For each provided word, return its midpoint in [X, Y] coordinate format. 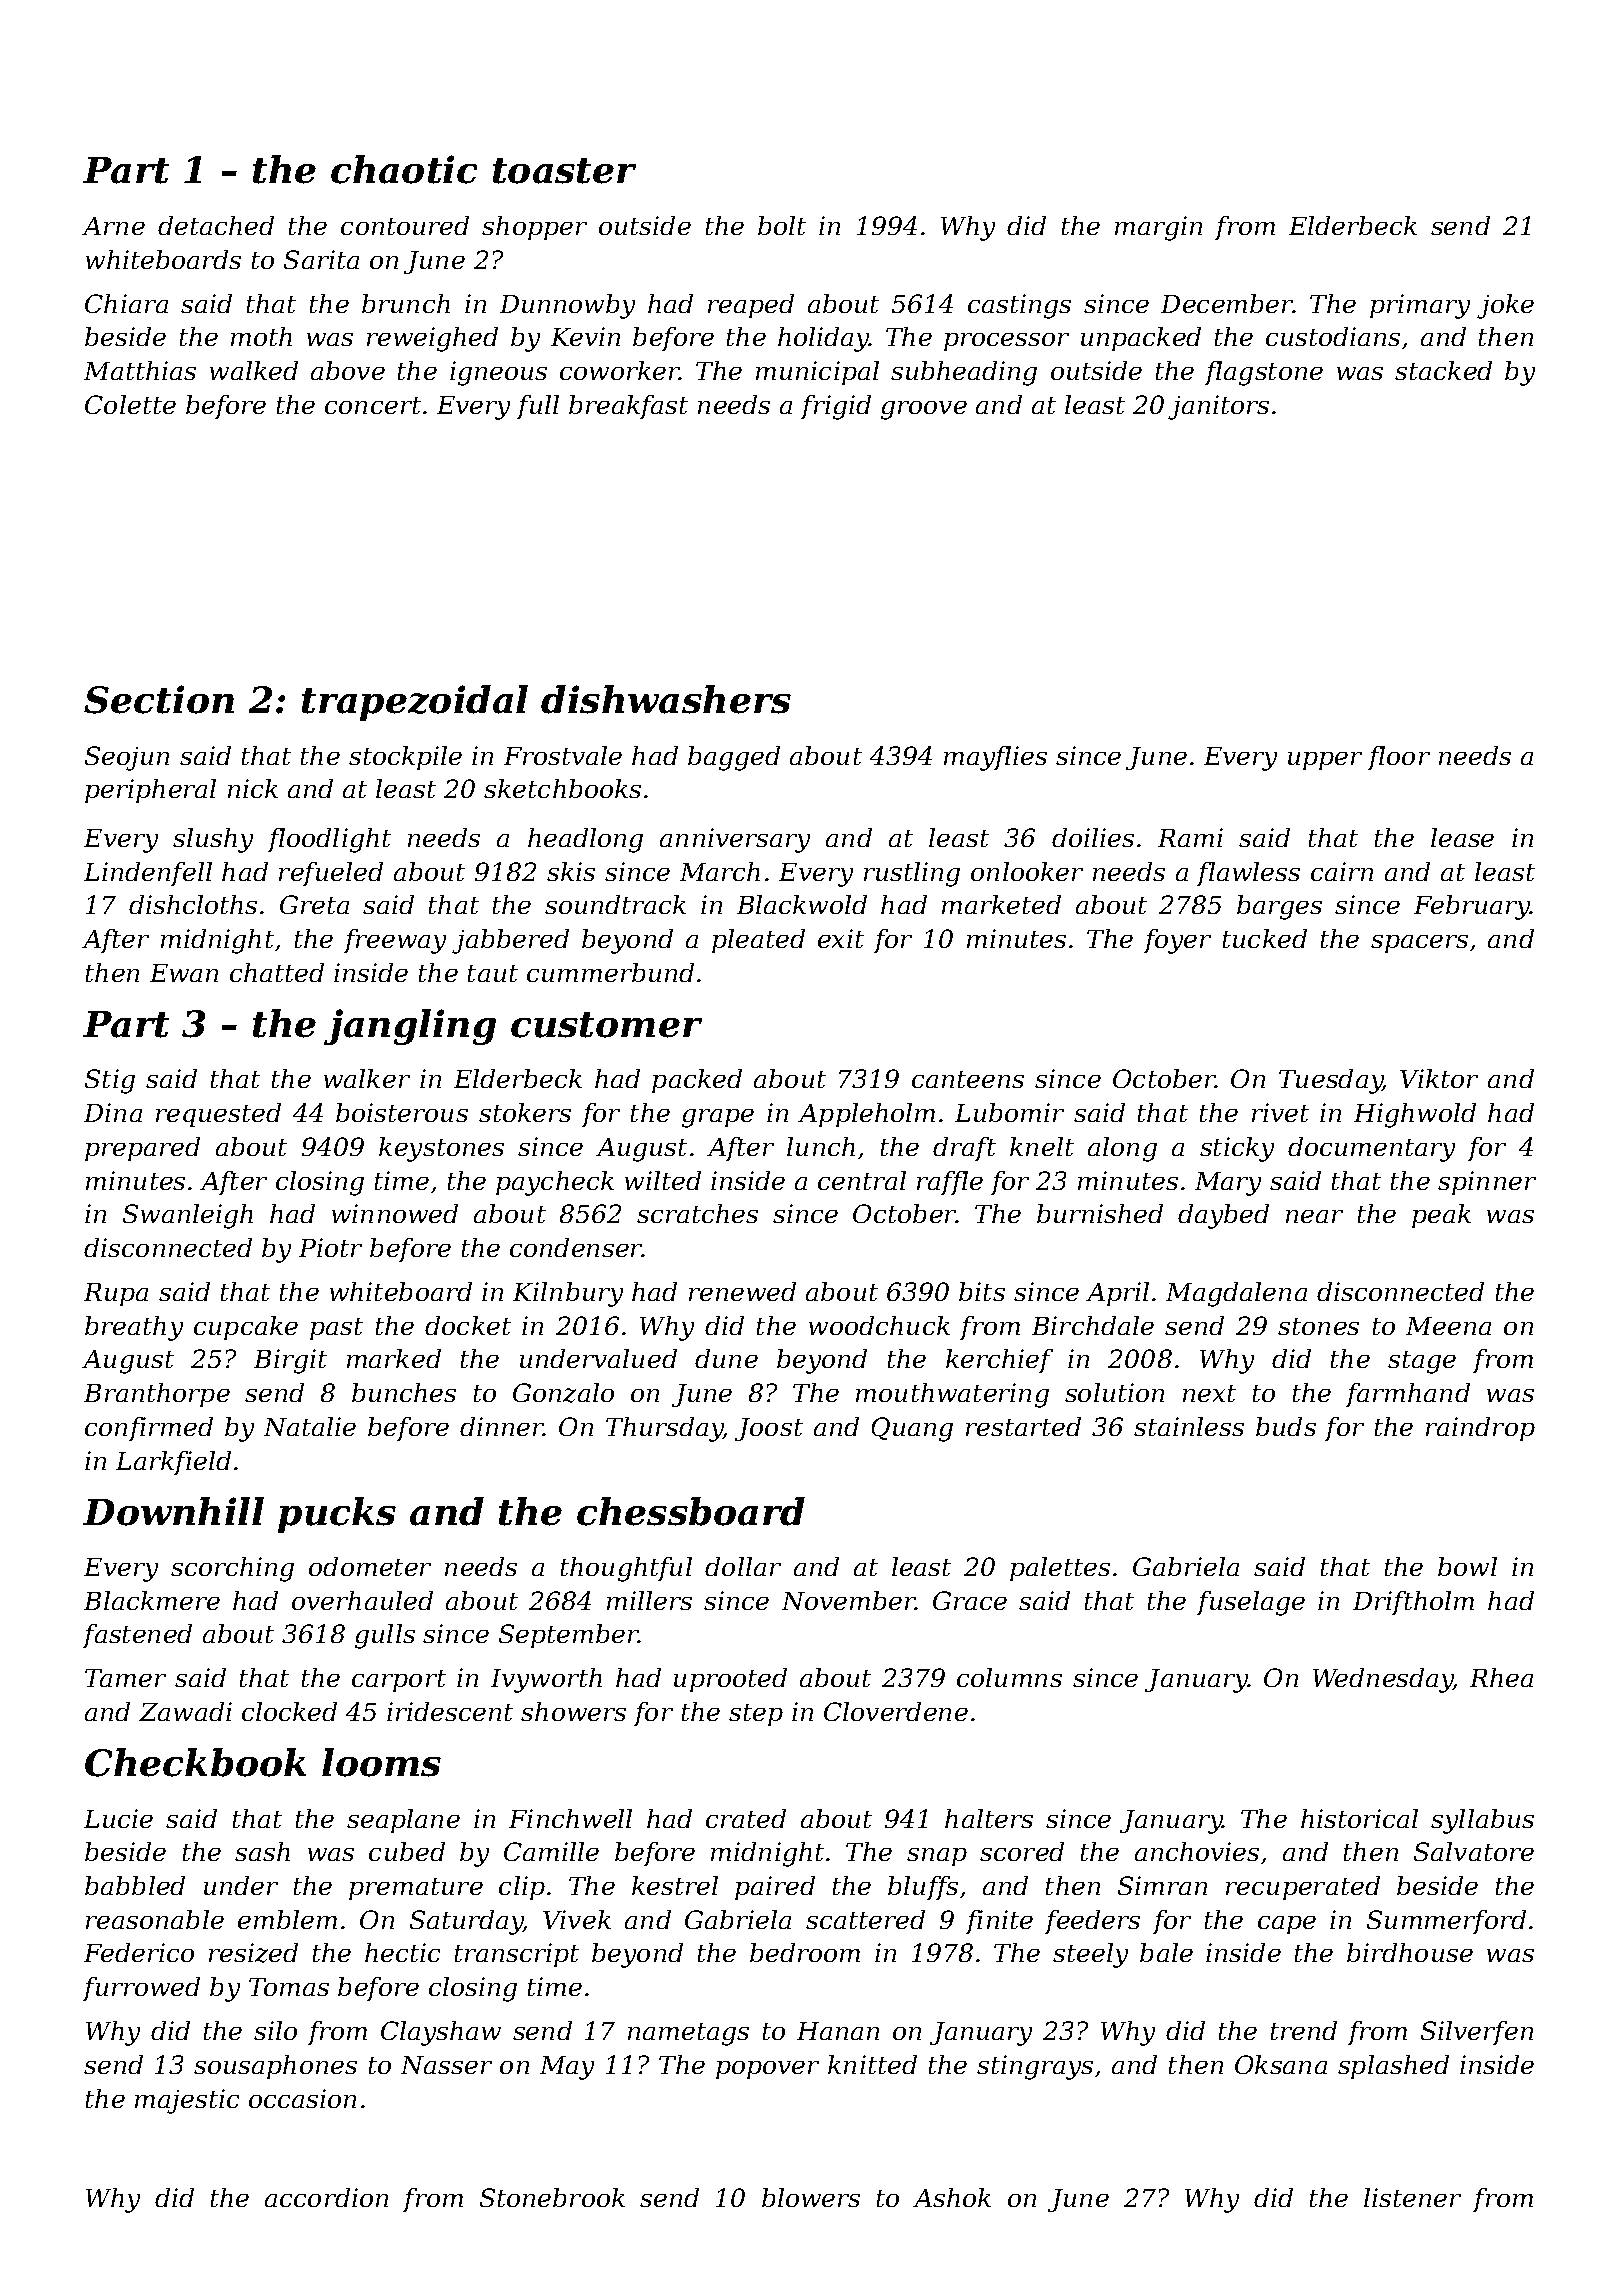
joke [1505, 306]
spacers [1419, 944]
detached [216, 225]
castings [1019, 306]
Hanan [838, 2031]
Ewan [184, 973]
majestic [187, 2101]
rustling [912, 874]
